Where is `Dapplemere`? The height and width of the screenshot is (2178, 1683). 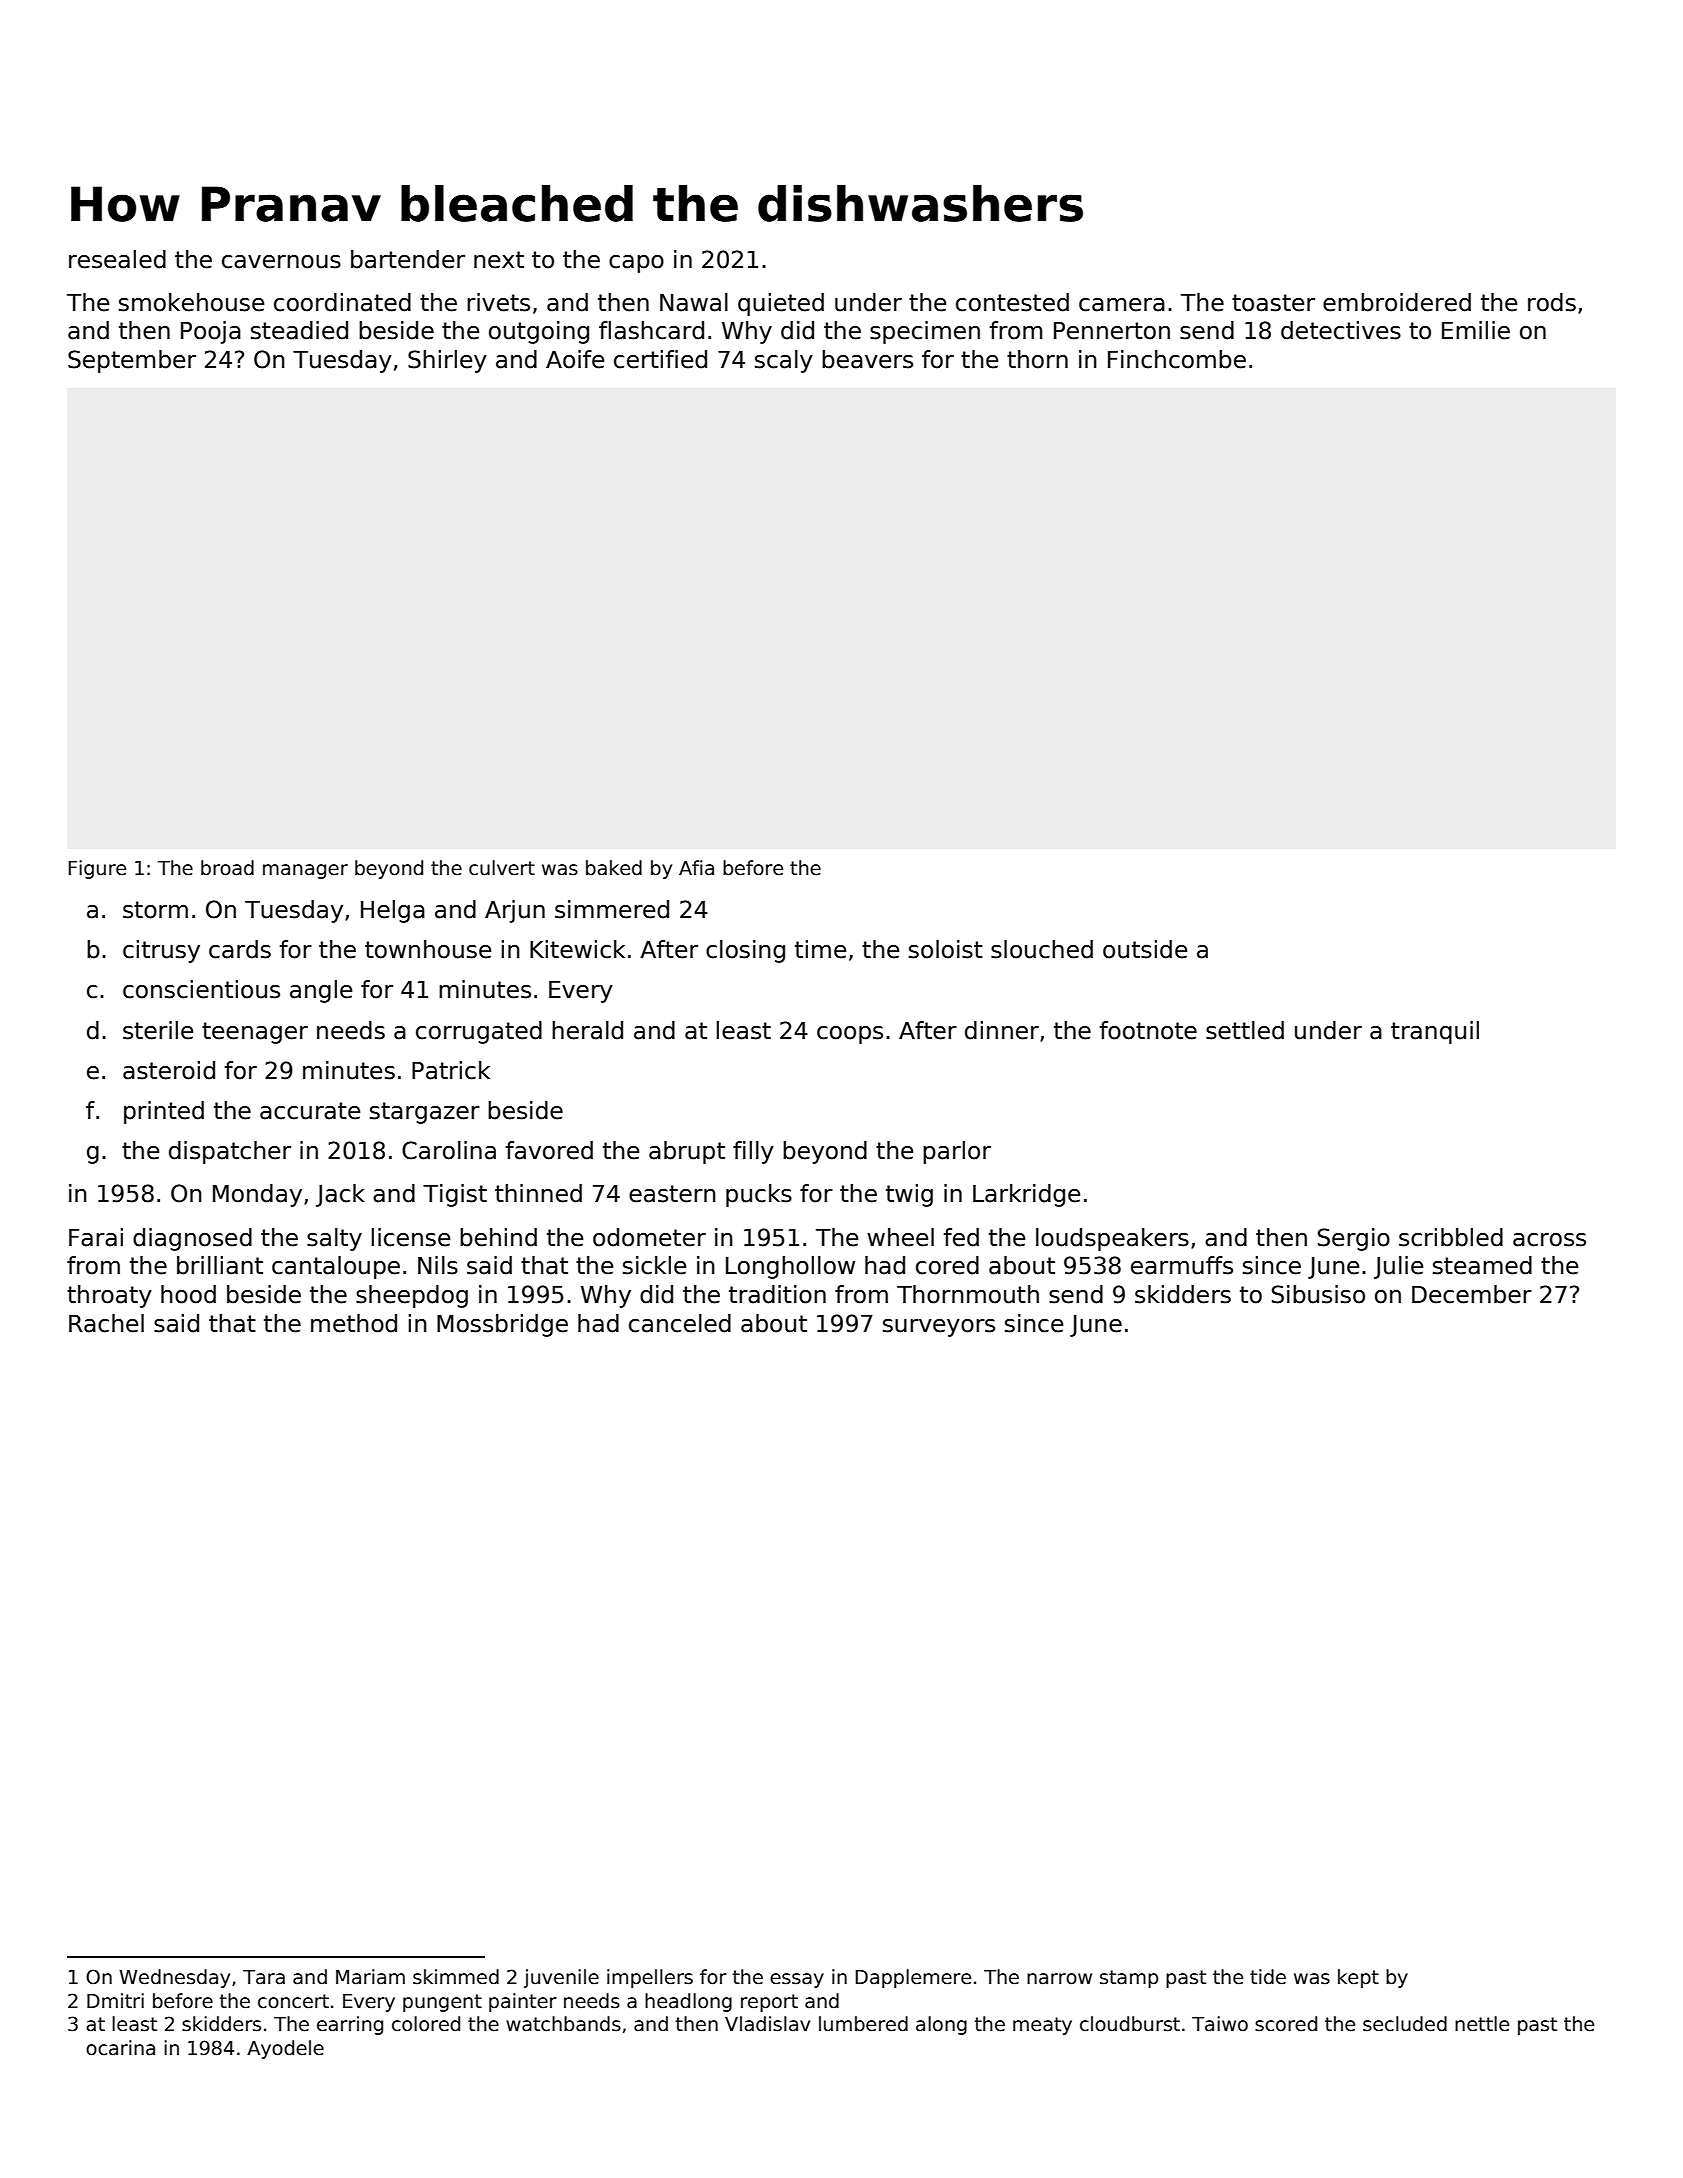
Dapplemere is located at coordinates (913, 1978).
